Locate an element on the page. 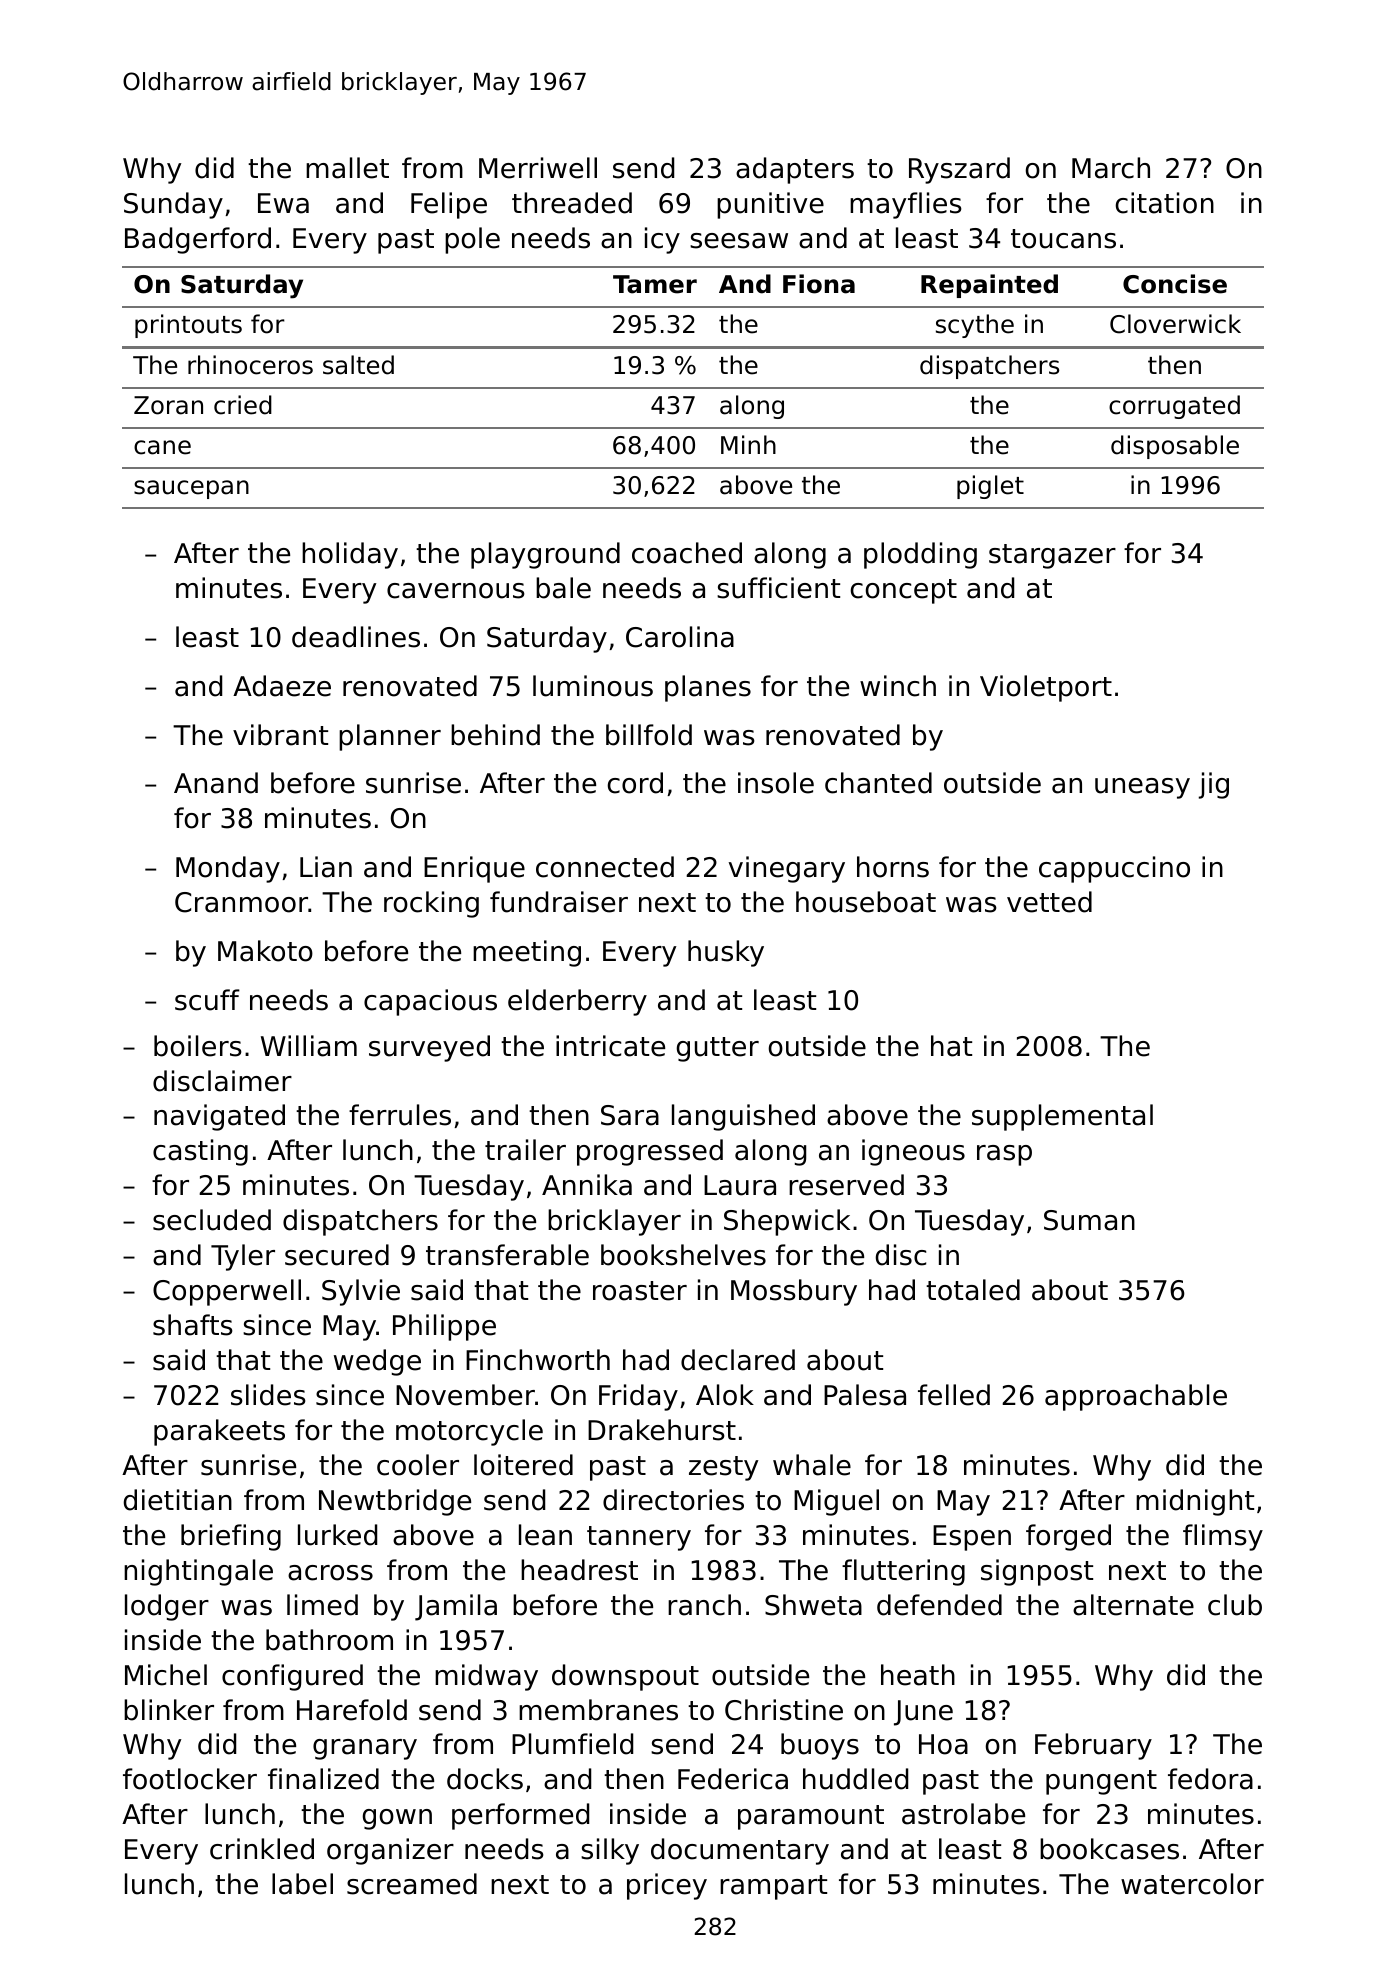 This document has height=1969, width=1386. Concise is located at coordinates (1175, 284).
